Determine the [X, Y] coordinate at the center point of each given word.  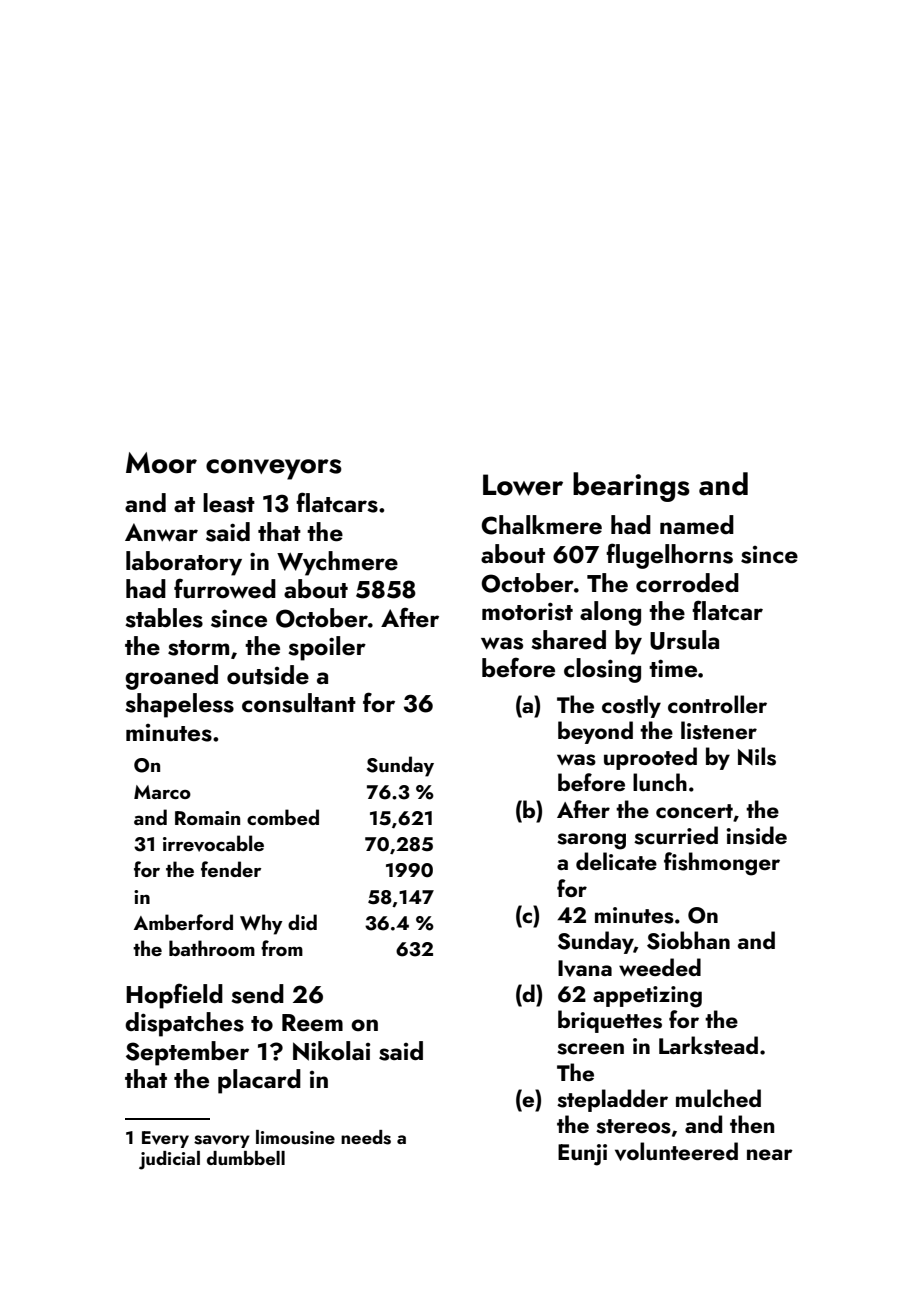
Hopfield [174, 996]
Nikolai [331, 1051]
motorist [527, 611]
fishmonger [722, 864]
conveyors [274, 469]
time [673, 668]
